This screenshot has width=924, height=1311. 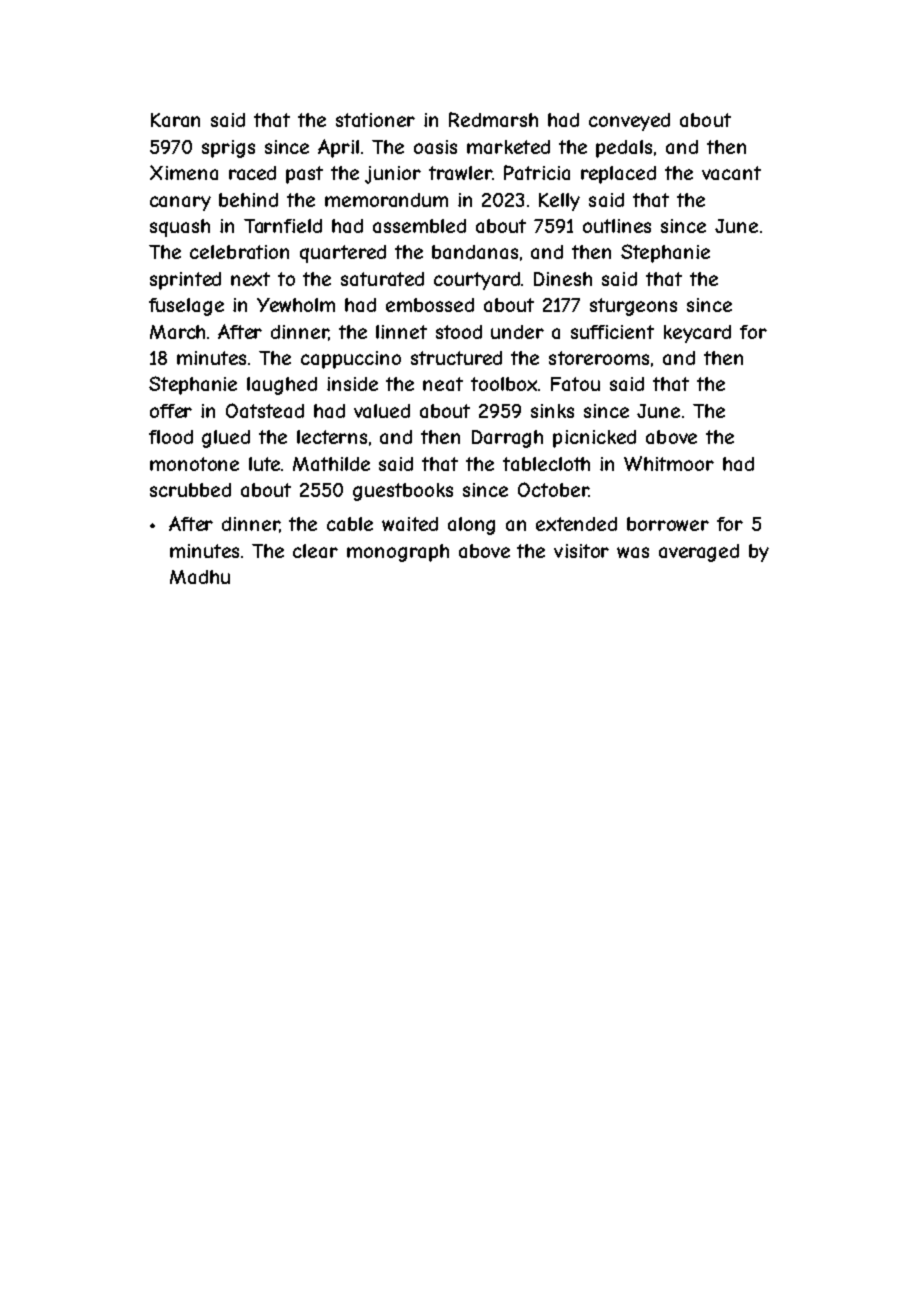 I want to click on sturgeons, so click(x=633, y=307).
